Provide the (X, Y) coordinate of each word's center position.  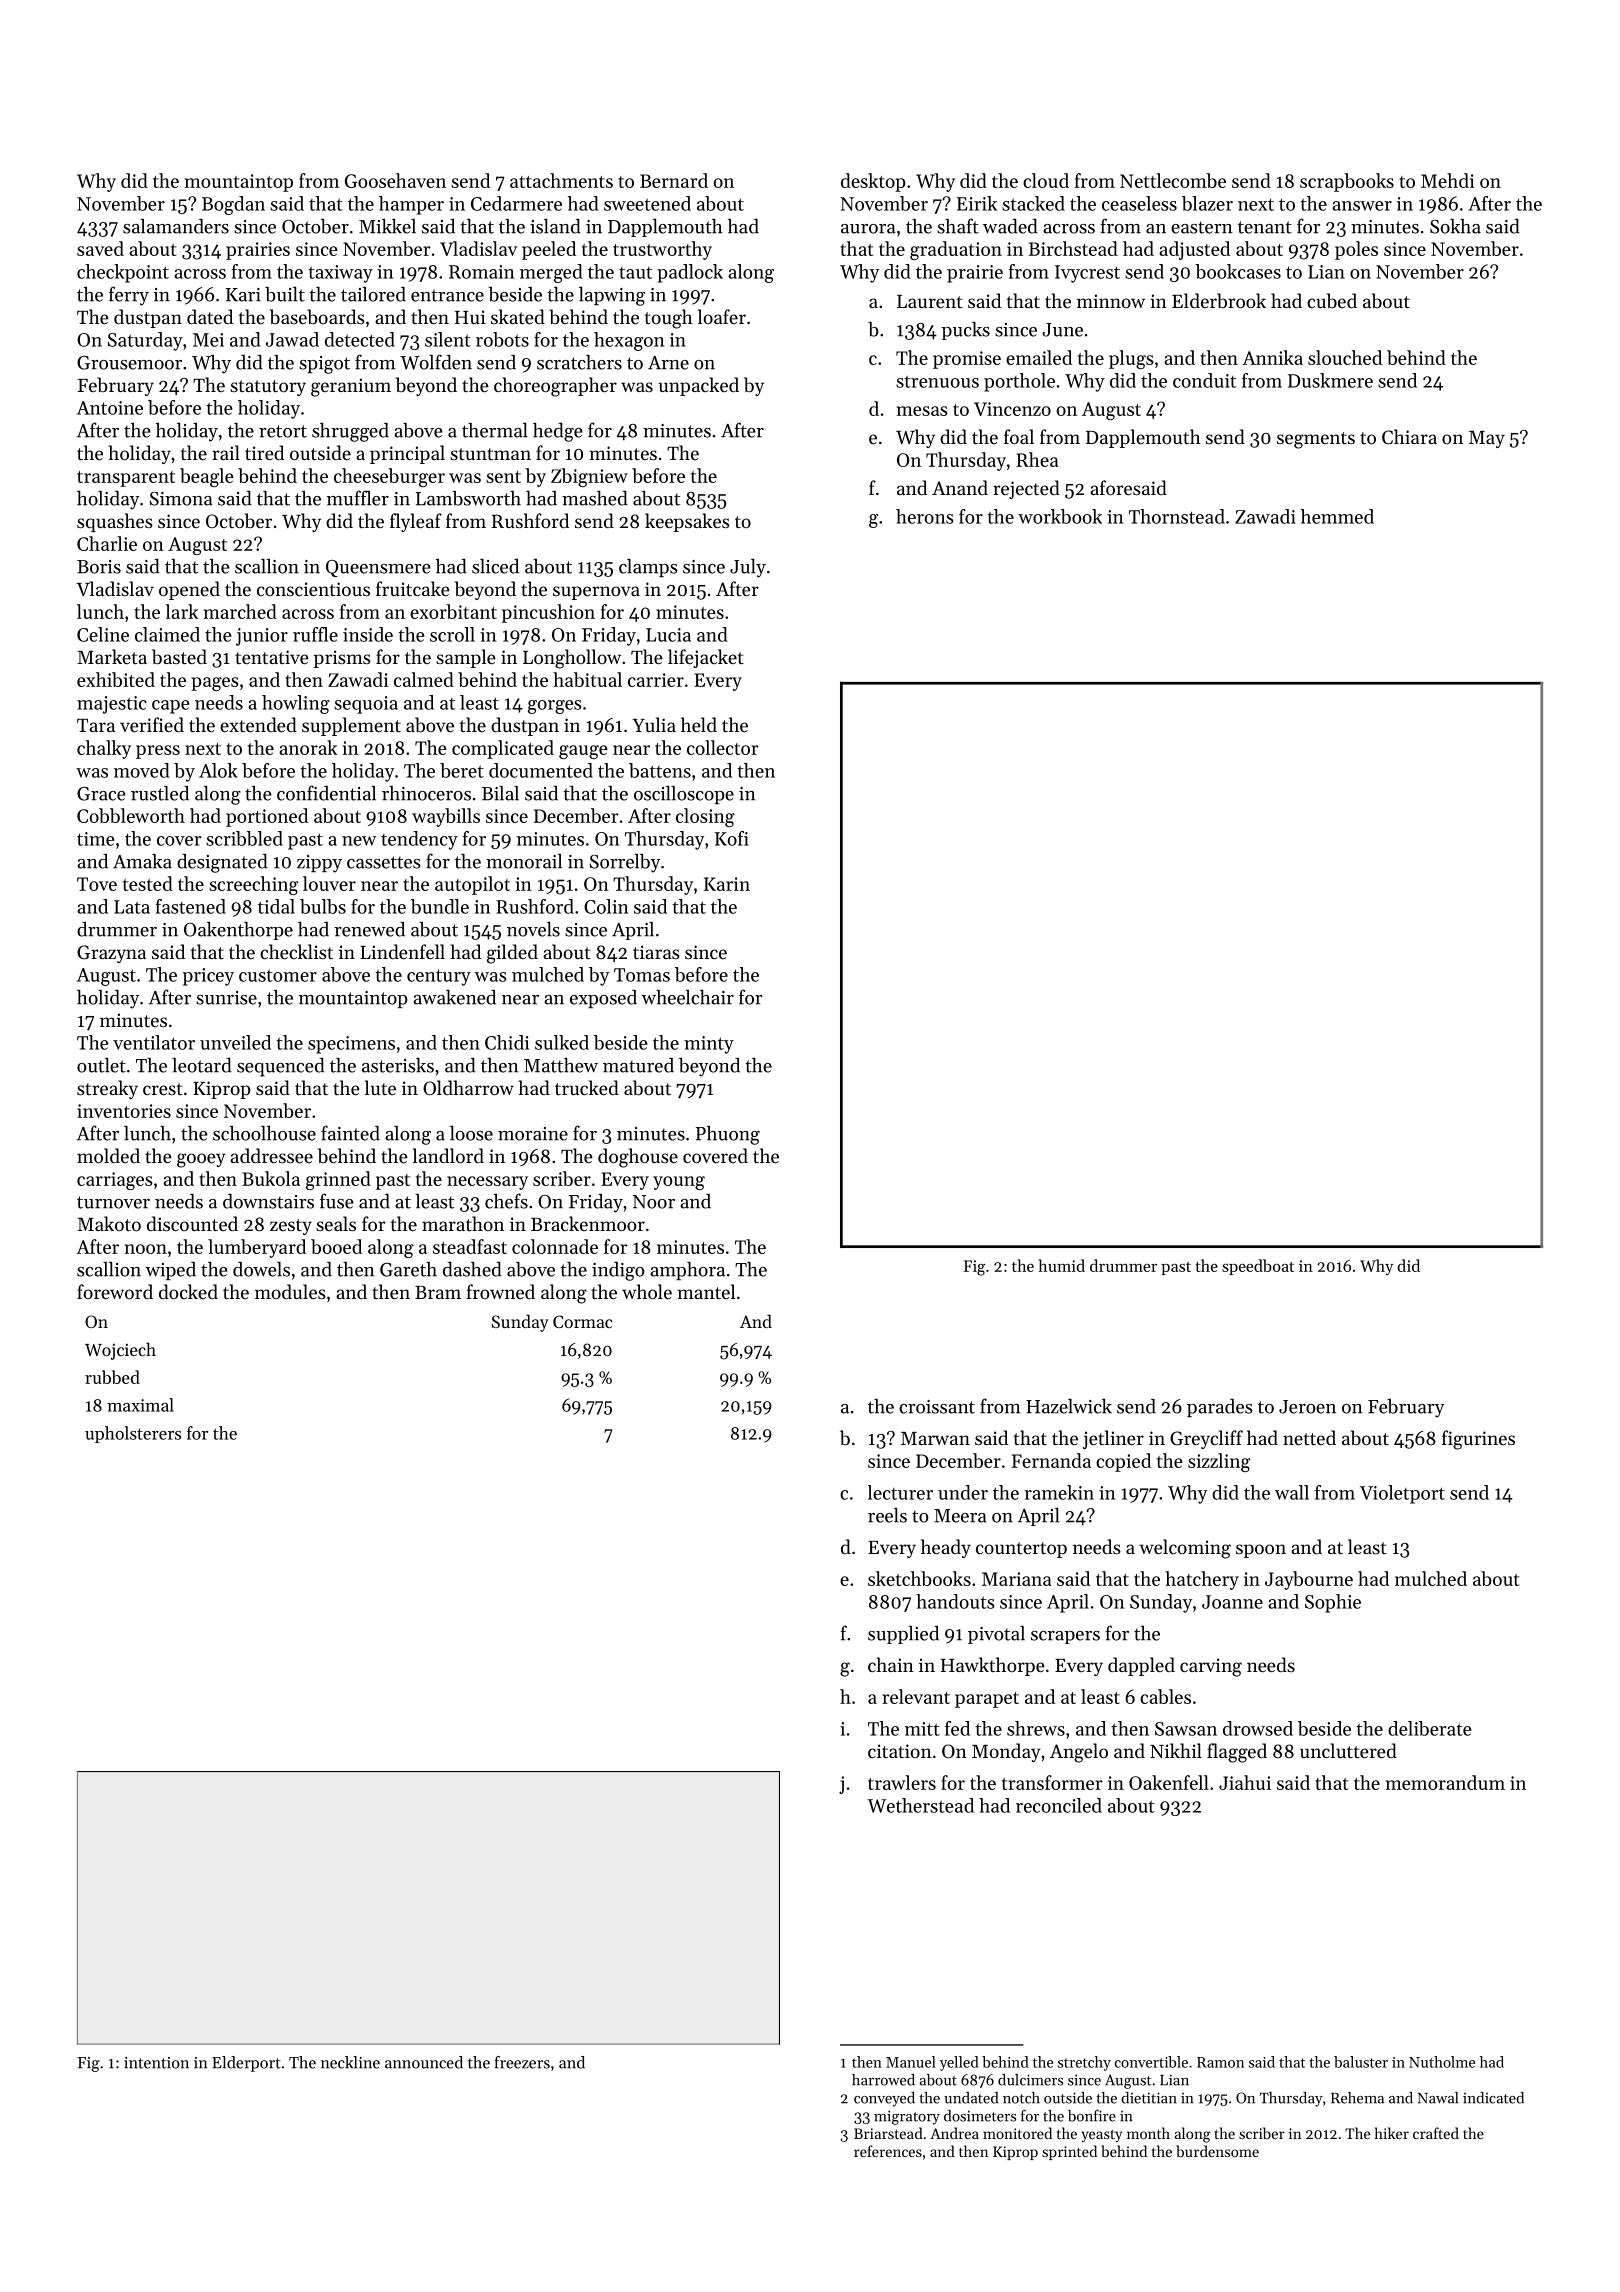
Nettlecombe (1173, 180)
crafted (1436, 2133)
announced (424, 2062)
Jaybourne (1309, 1580)
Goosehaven (395, 180)
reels (887, 1515)
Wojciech (120, 1351)
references (888, 2151)
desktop (873, 182)
